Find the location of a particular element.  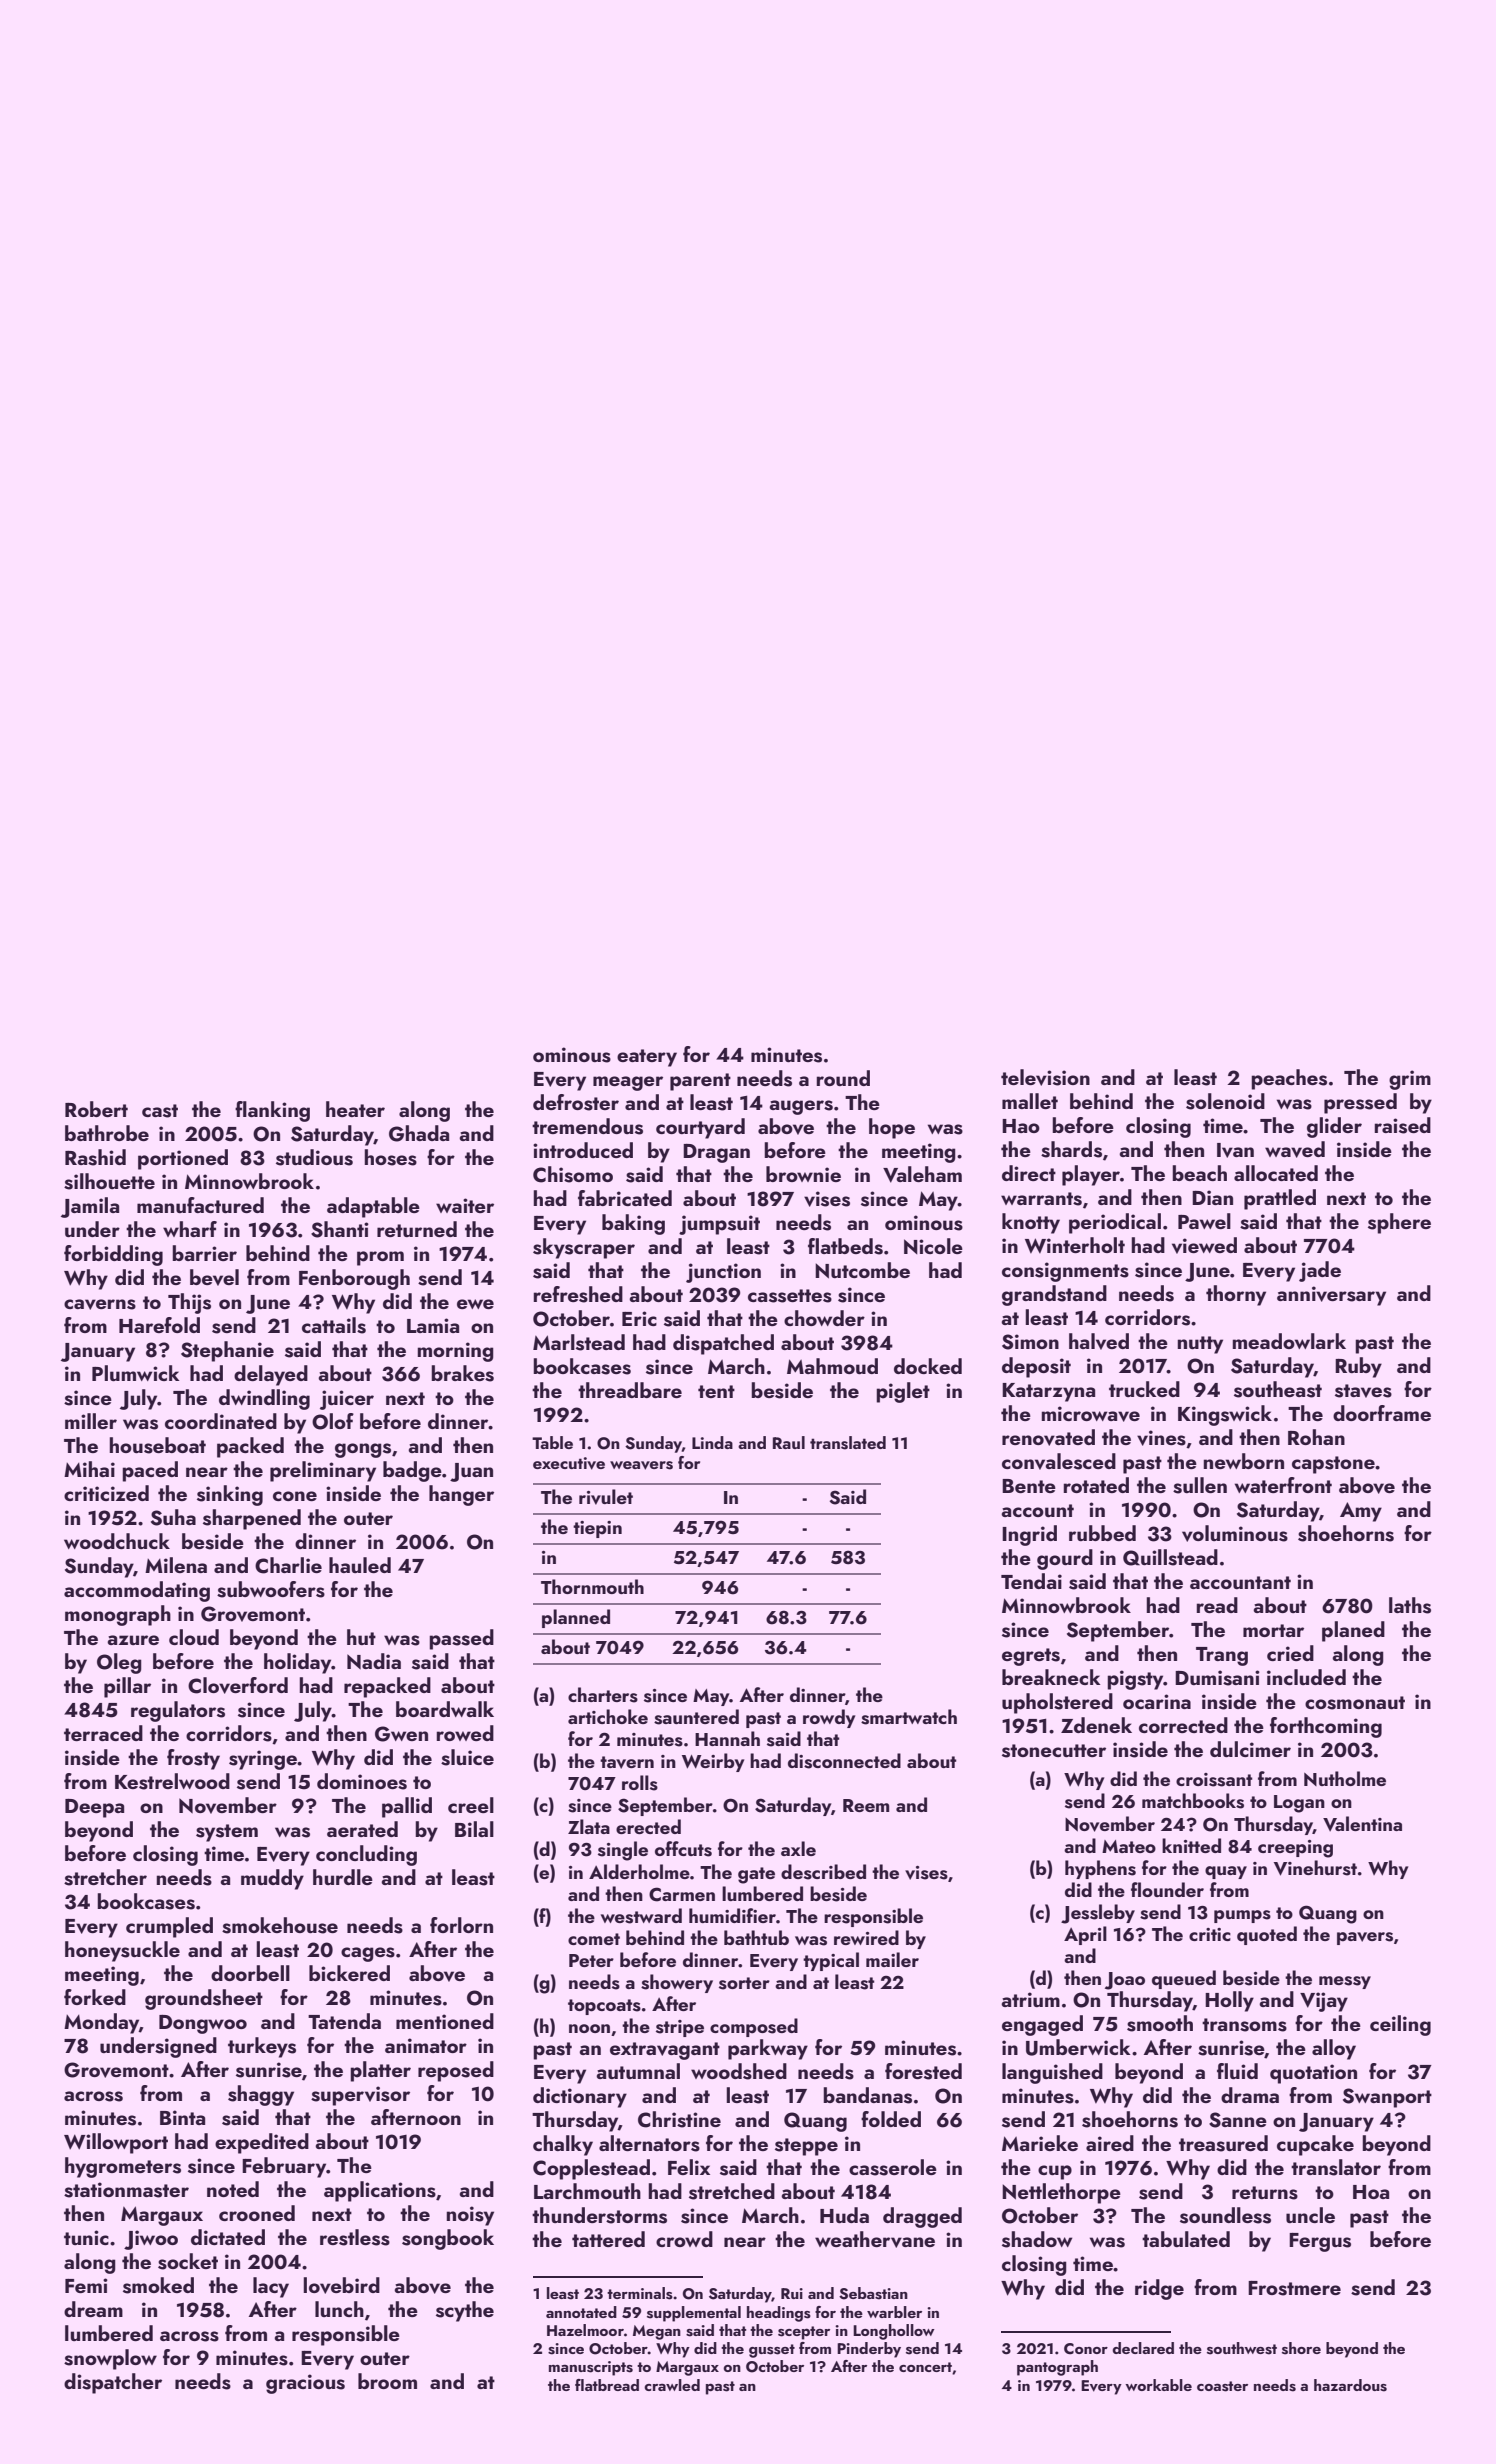

crowd is located at coordinates (684, 2239).
